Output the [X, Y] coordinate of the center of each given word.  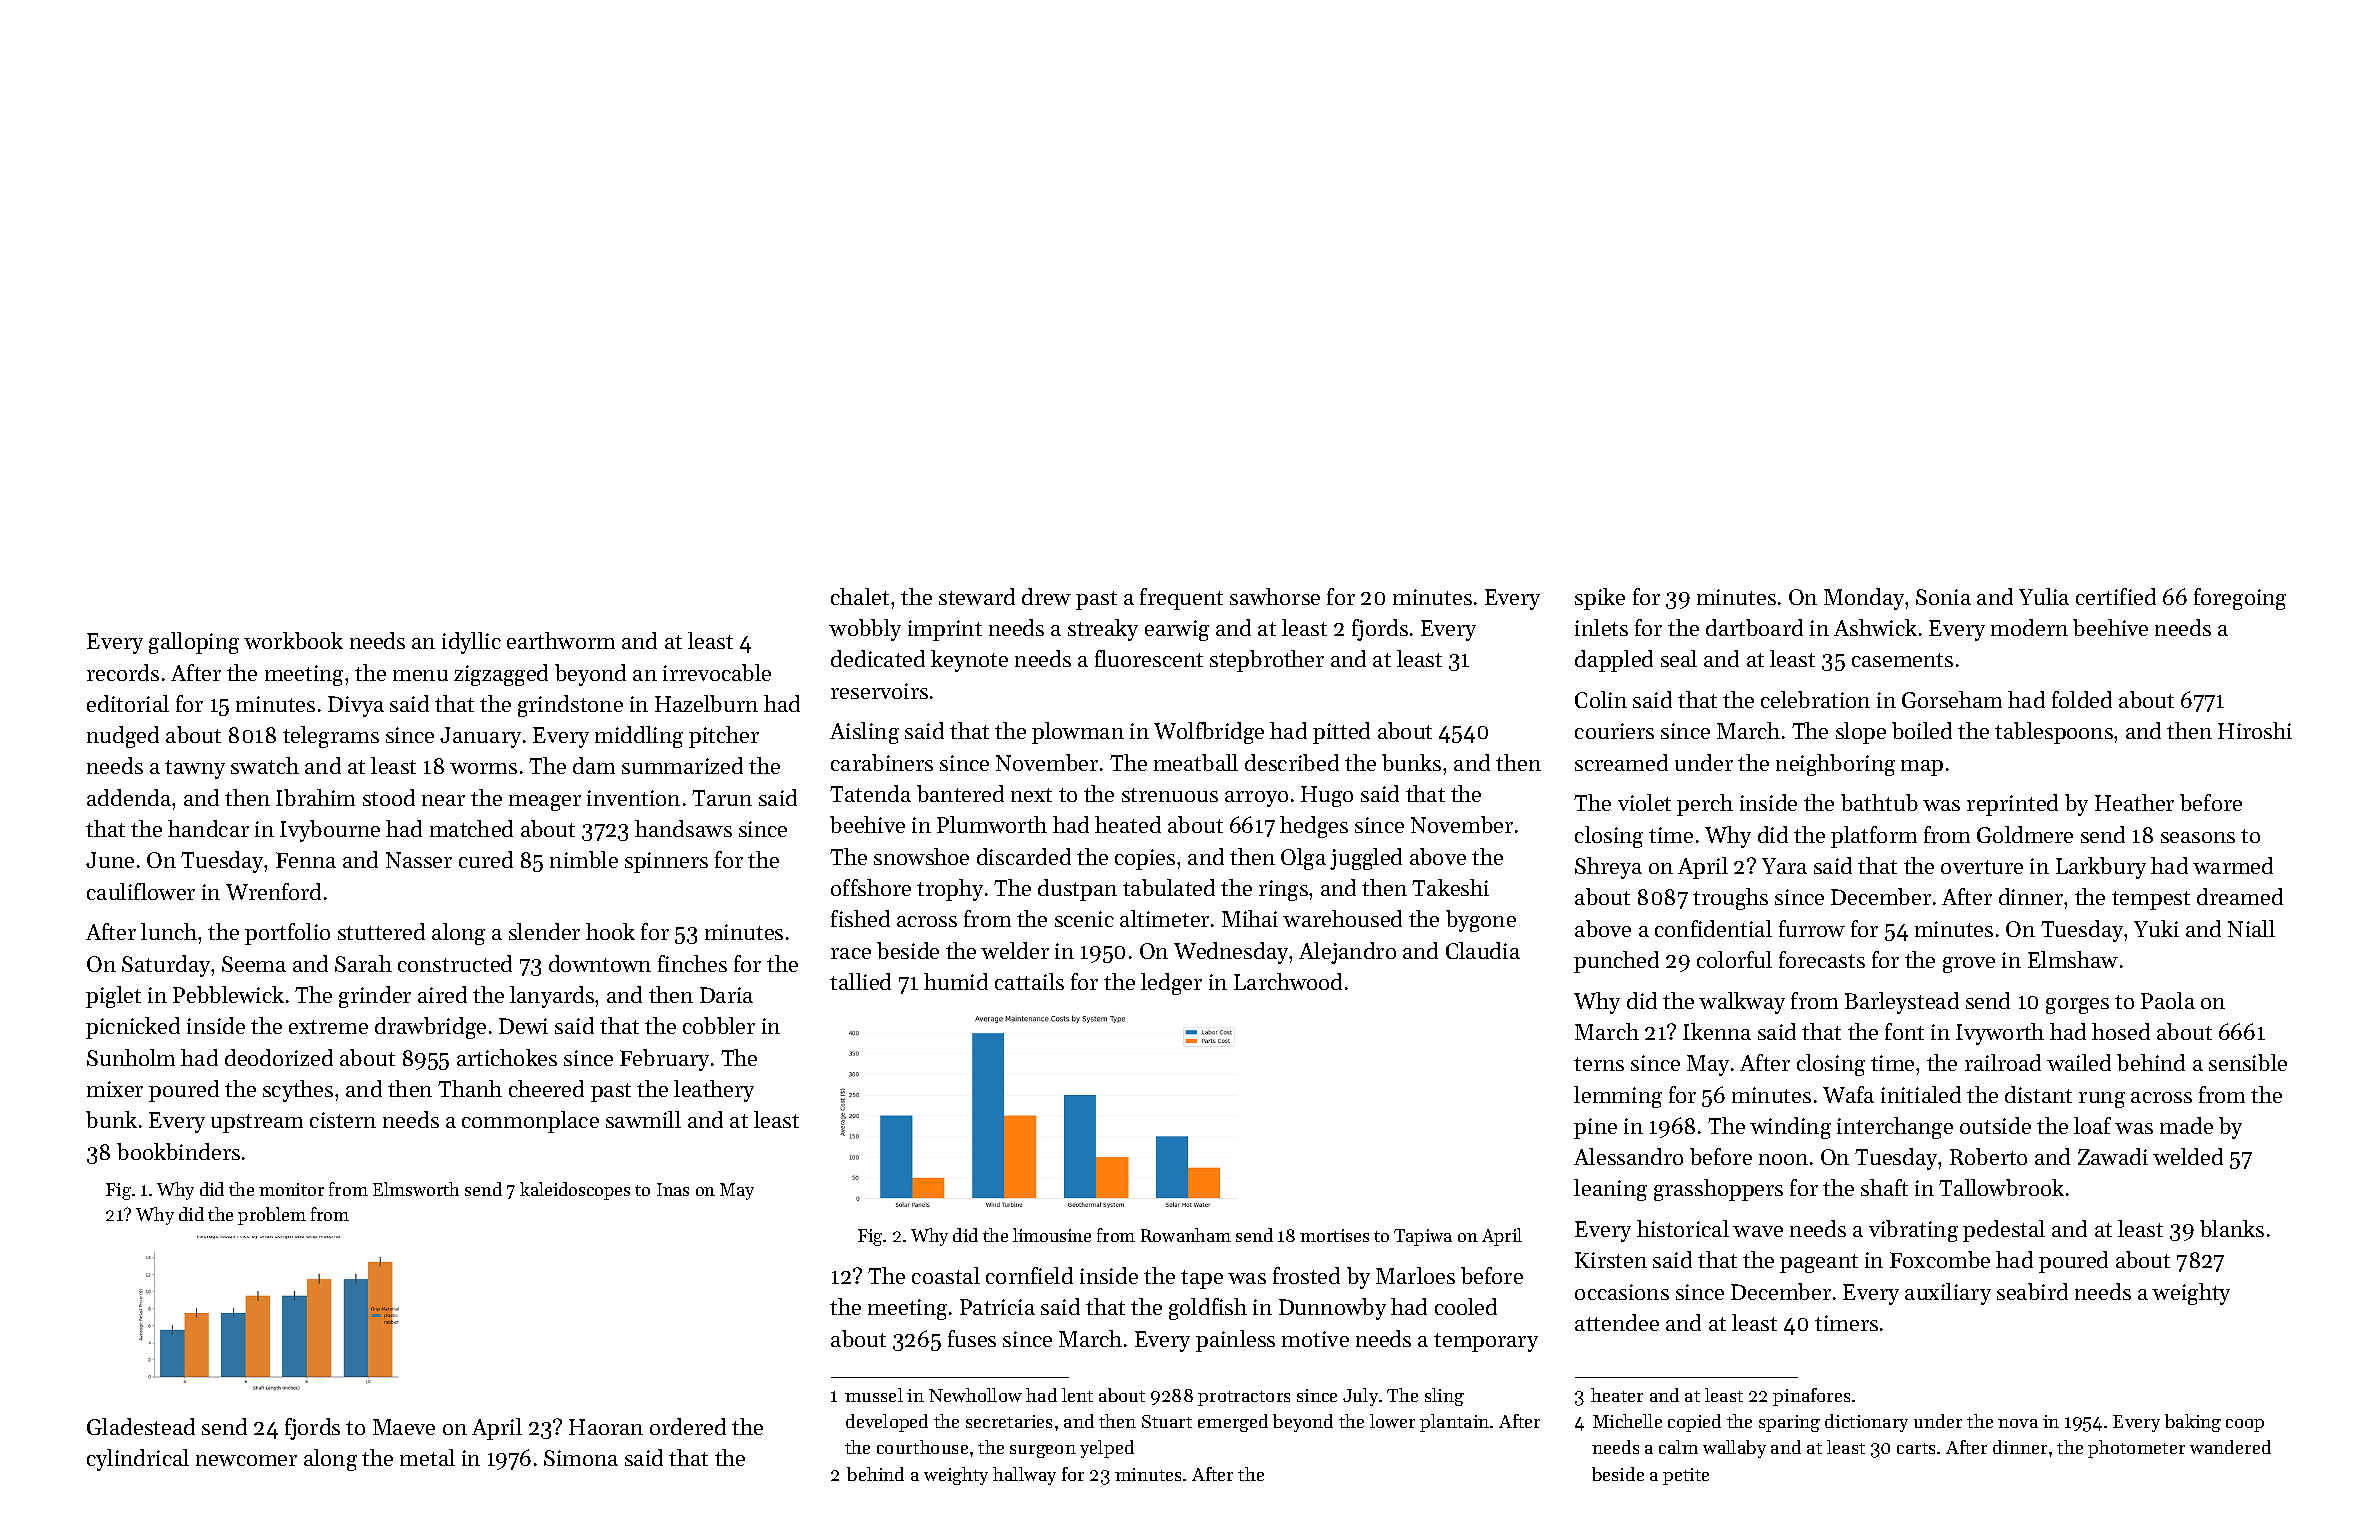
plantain [1454, 1423]
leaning [1610, 1190]
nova [2018, 1423]
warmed [2233, 865]
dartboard [1754, 627]
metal [427, 1457]
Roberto [1988, 1156]
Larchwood [1288, 981]
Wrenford [273, 891]
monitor [291, 1189]
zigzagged [501, 675]
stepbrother [1267, 661]
